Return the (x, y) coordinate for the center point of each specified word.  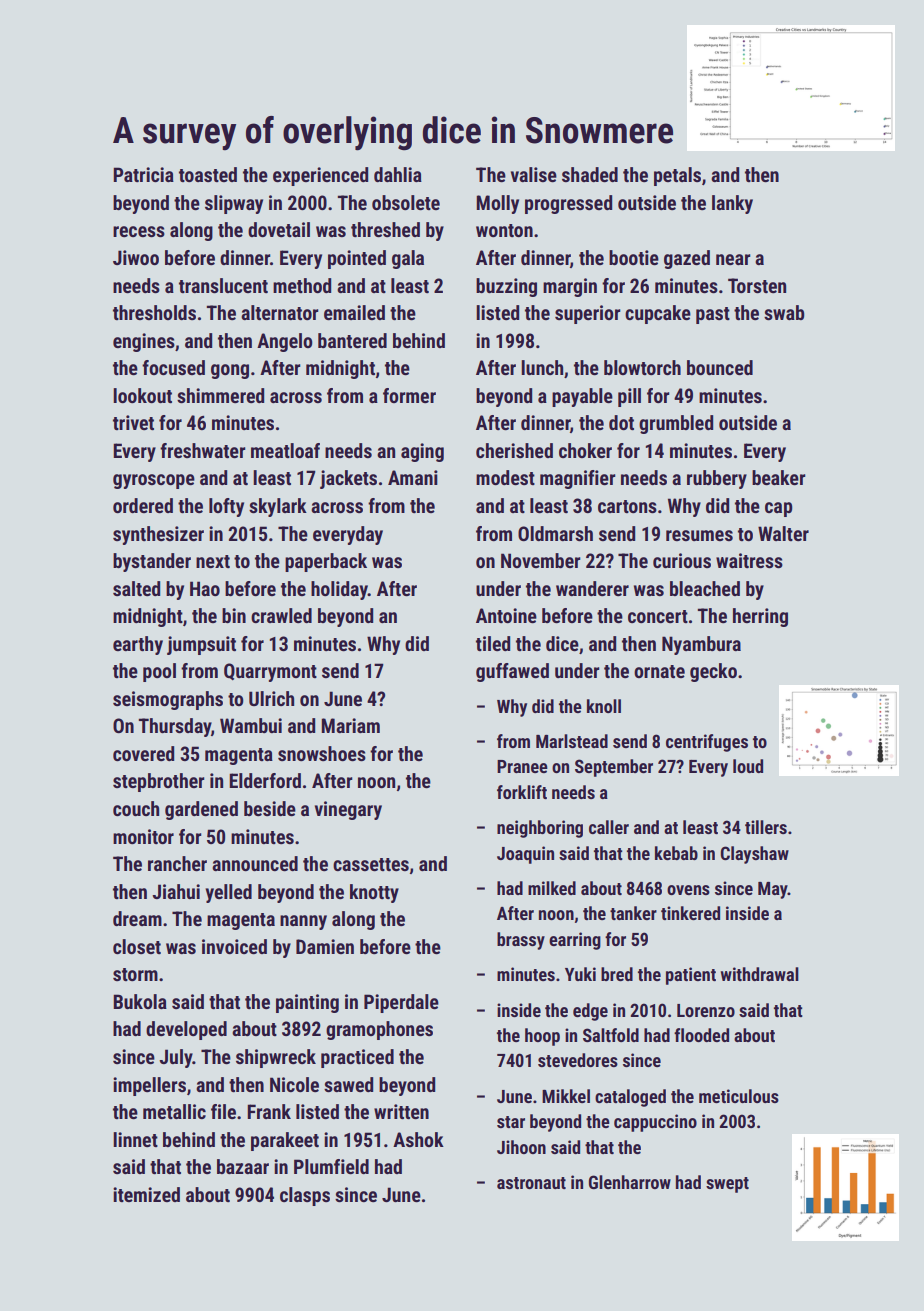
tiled (493, 643)
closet (137, 946)
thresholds (154, 312)
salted (136, 588)
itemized (146, 1194)
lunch (542, 367)
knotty (374, 893)
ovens (688, 890)
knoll (604, 706)
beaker (779, 477)
